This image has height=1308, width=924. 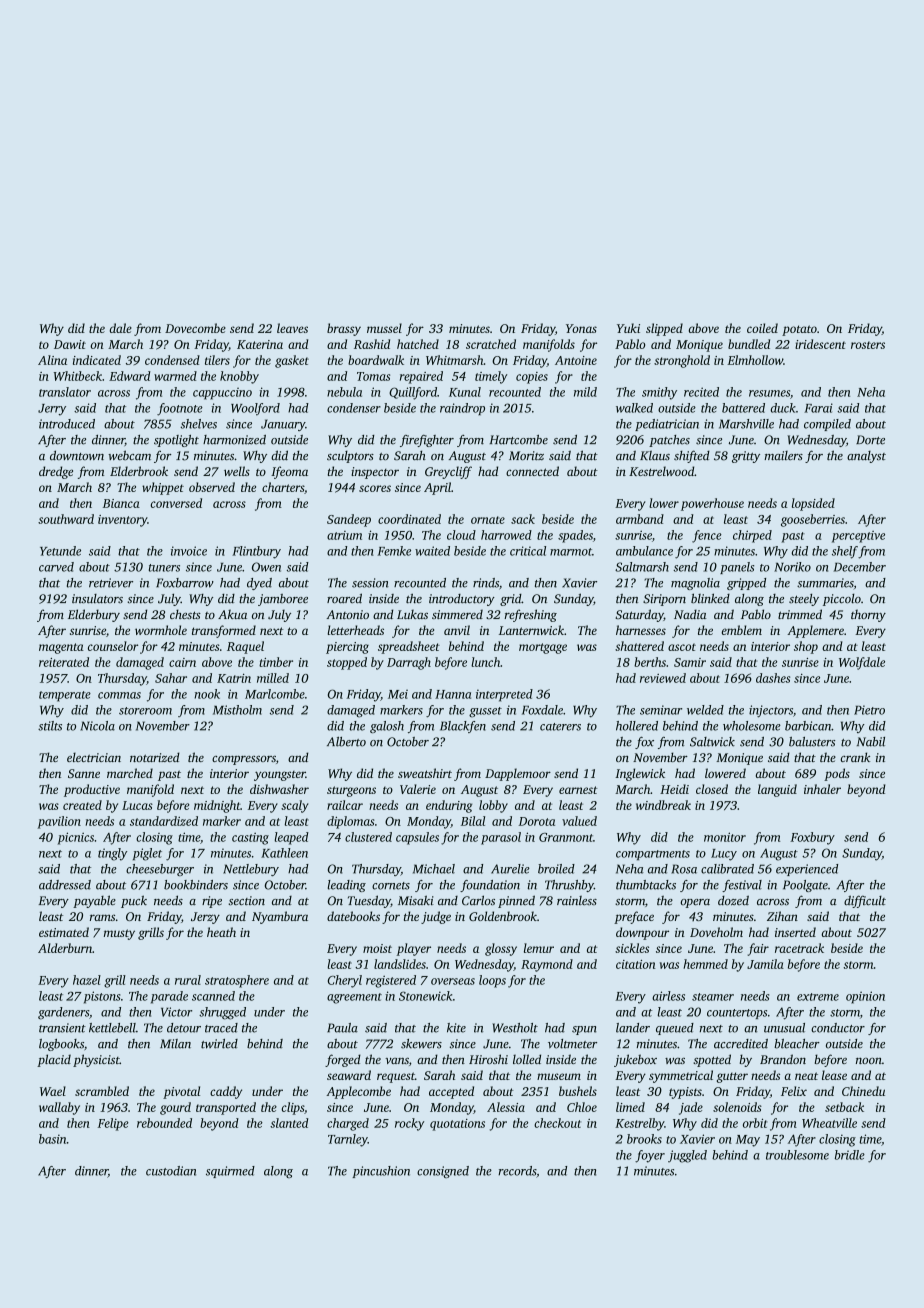 What do you see at coordinates (762, 328) in the image?
I see `coiled` at bounding box center [762, 328].
